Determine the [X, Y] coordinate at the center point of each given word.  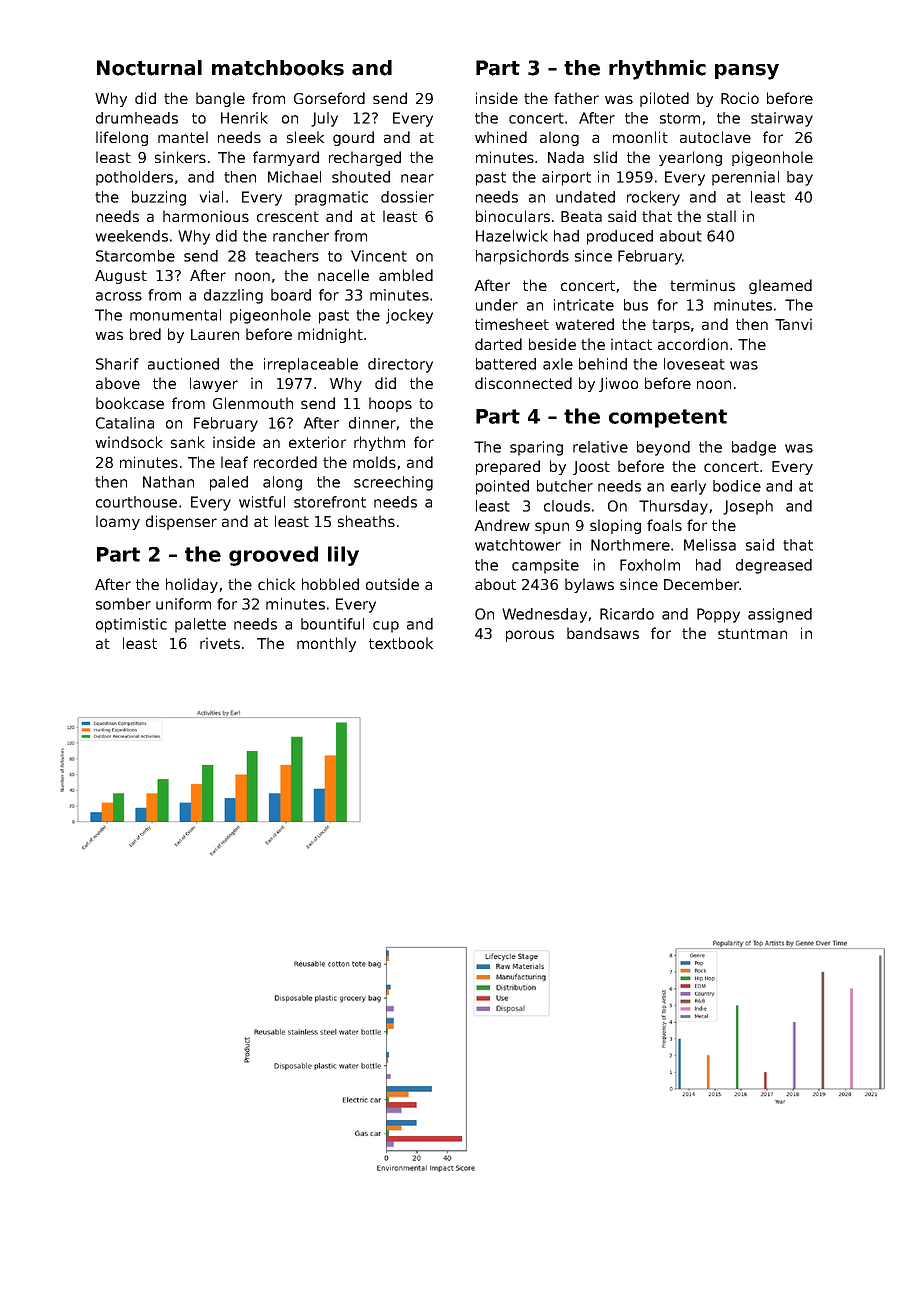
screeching [393, 483]
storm [680, 118]
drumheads [137, 118]
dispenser [181, 522]
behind [603, 364]
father [576, 98]
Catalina [125, 423]
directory [400, 365]
